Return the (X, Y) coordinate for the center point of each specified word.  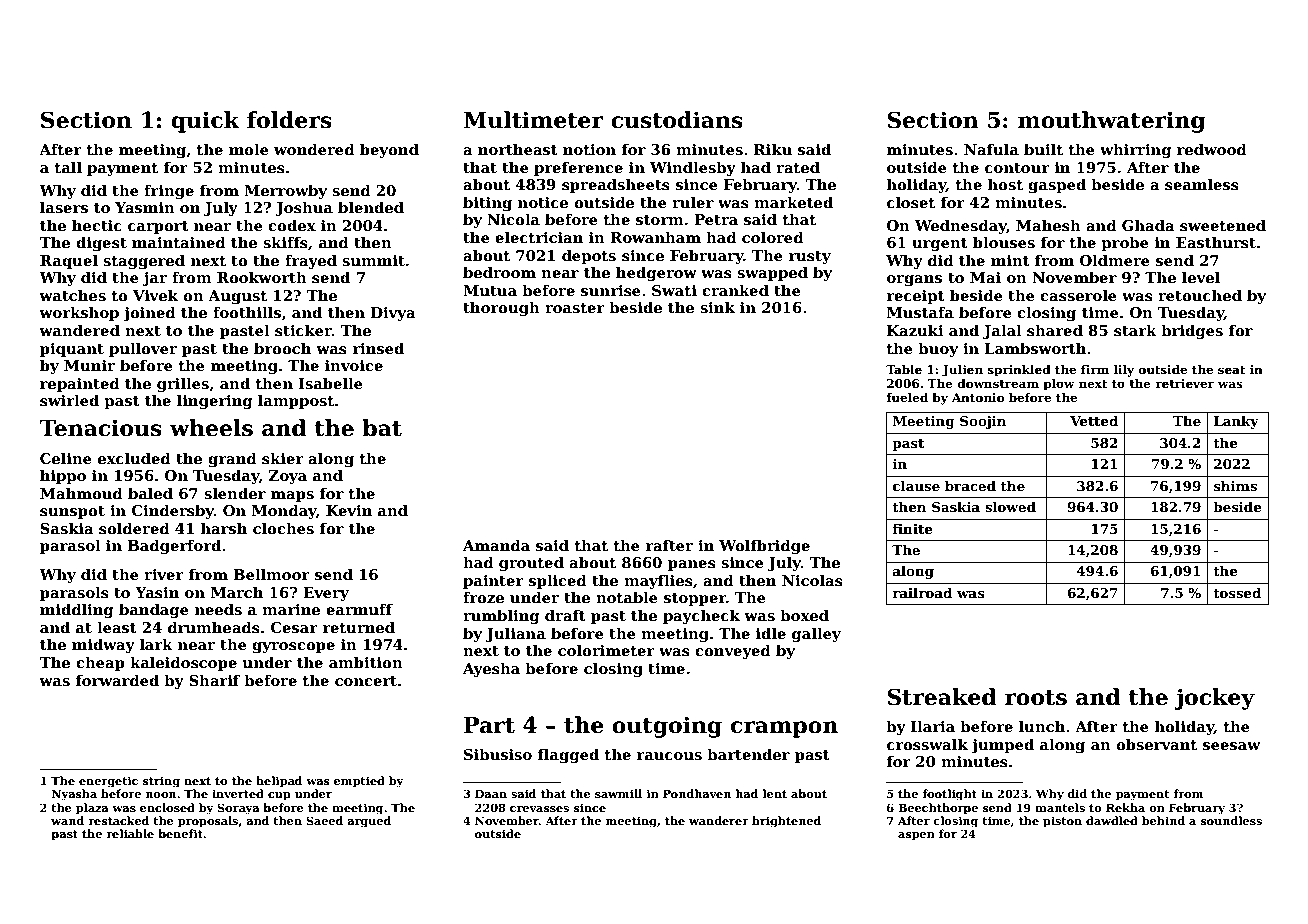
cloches (283, 528)
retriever (1184, 383)
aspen (916, 836)
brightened (786, 822)
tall (68, 167)
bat (382, 428)
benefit (180, 833)
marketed (793, 202)
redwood (1212, 149)
